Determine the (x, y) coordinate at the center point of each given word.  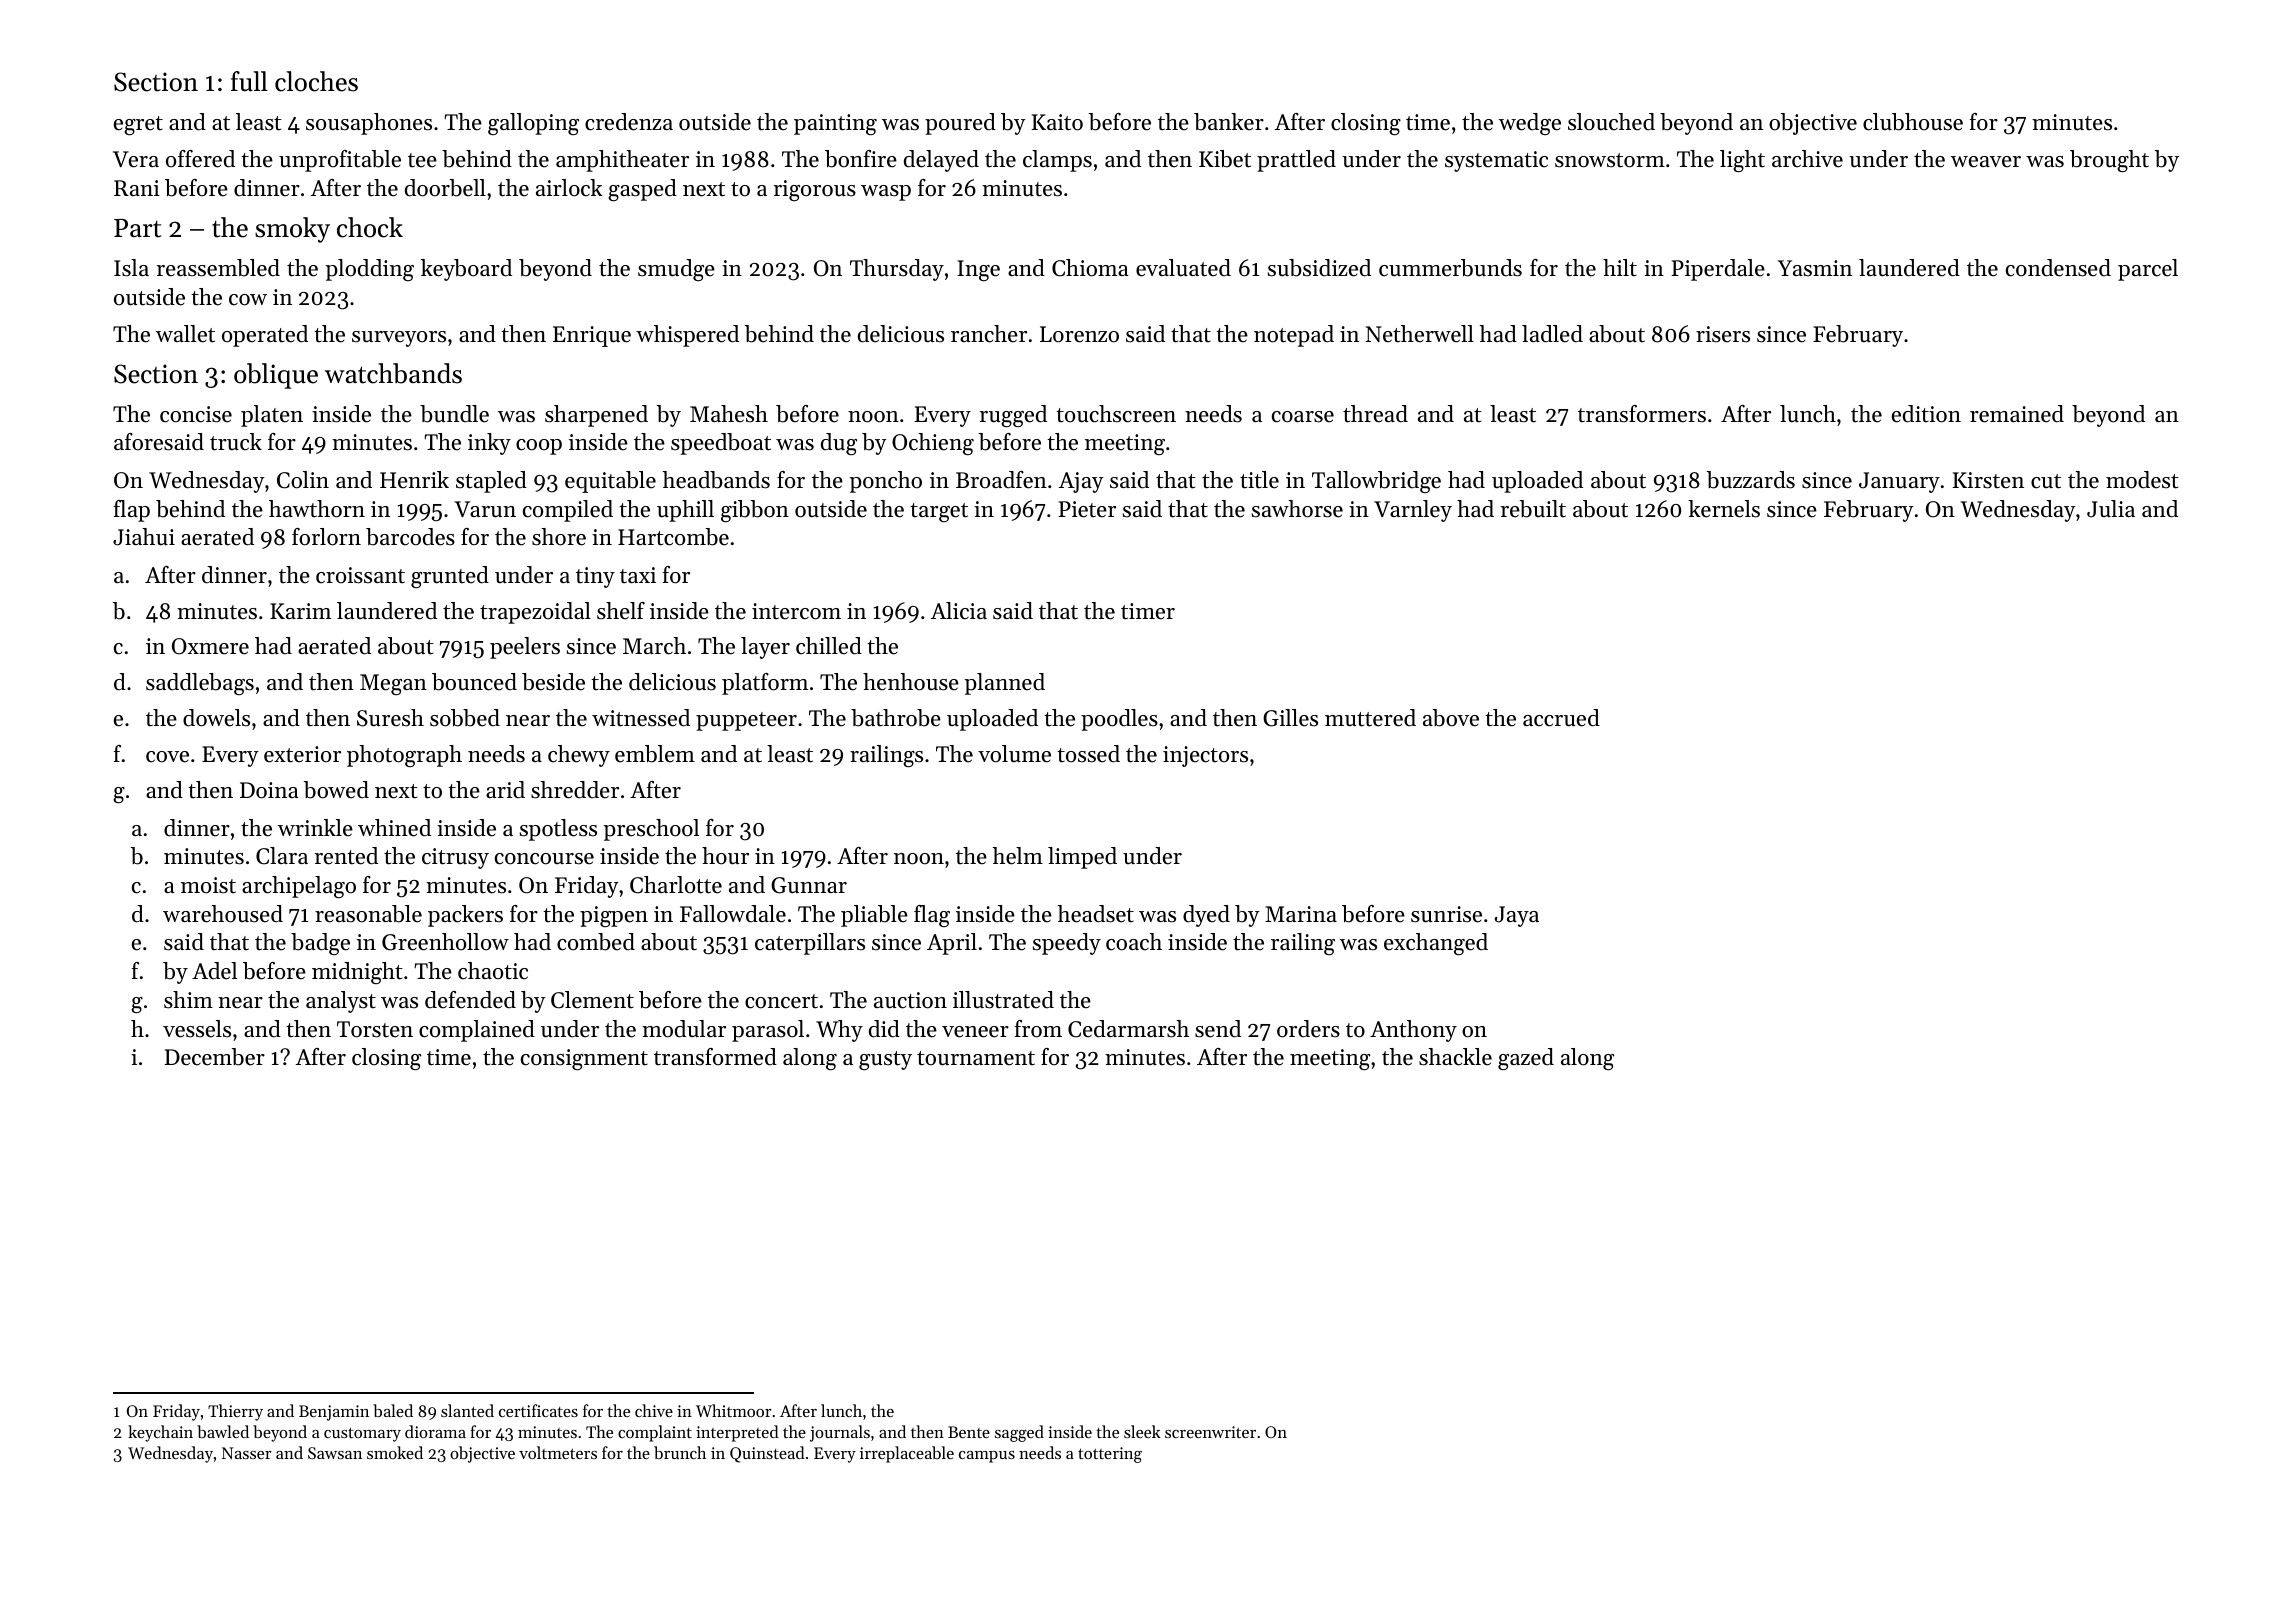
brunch (680, 1452)
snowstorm (1610, 160)
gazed (1526, 1059)
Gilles (1290, 718)
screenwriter (1210, 1432)
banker (1229, 122)
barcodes (410, 537)
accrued (1561, 718)
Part (137, 228)
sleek (1142, 1431)
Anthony (1413, 1031)
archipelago (299, 887)
